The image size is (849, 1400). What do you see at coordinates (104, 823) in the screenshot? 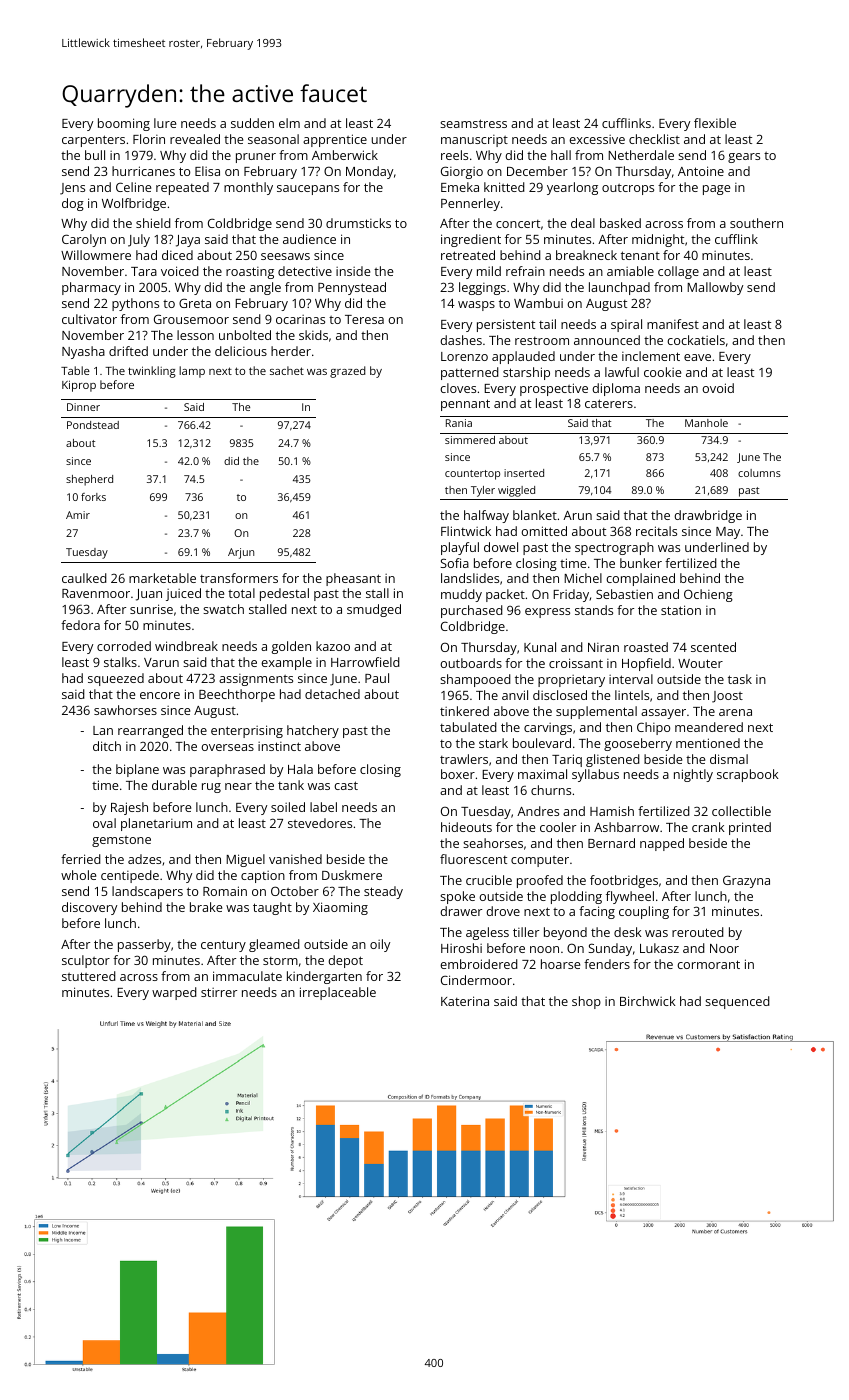
I see `oval` at bounding box center [104, 823].
